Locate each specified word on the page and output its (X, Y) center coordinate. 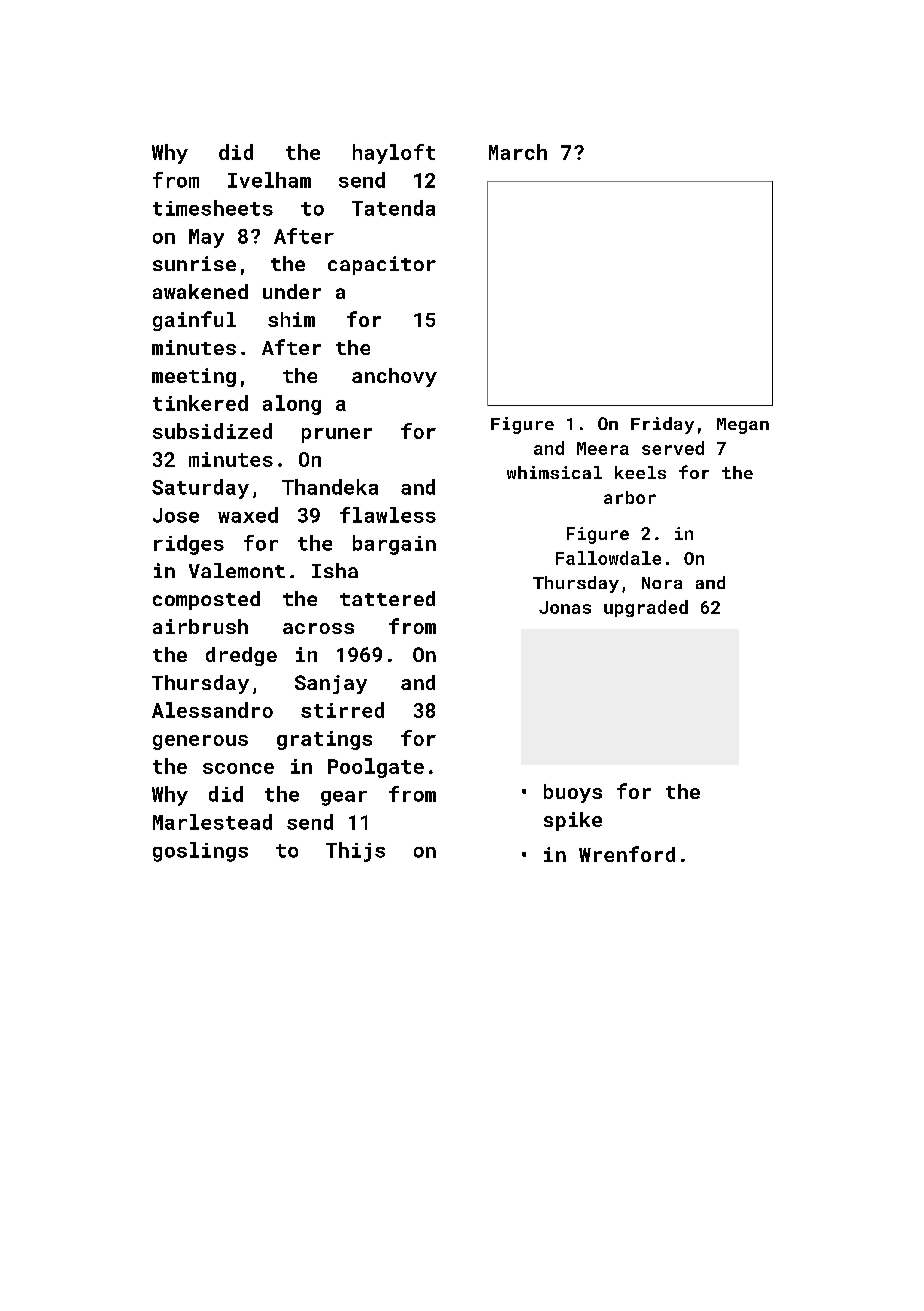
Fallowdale (608, 558)
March (518, 152)
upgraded (646, 608)
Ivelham (269, 180)
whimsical (554, 472)
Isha (335, 570)
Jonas (565, 607)
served (673, 448)
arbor (630, 497)
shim (291, 319)
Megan (743, 426)
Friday (662, 425)
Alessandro (212, 710)
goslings (200, 852)
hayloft (394, 154)
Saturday (200, 489)
